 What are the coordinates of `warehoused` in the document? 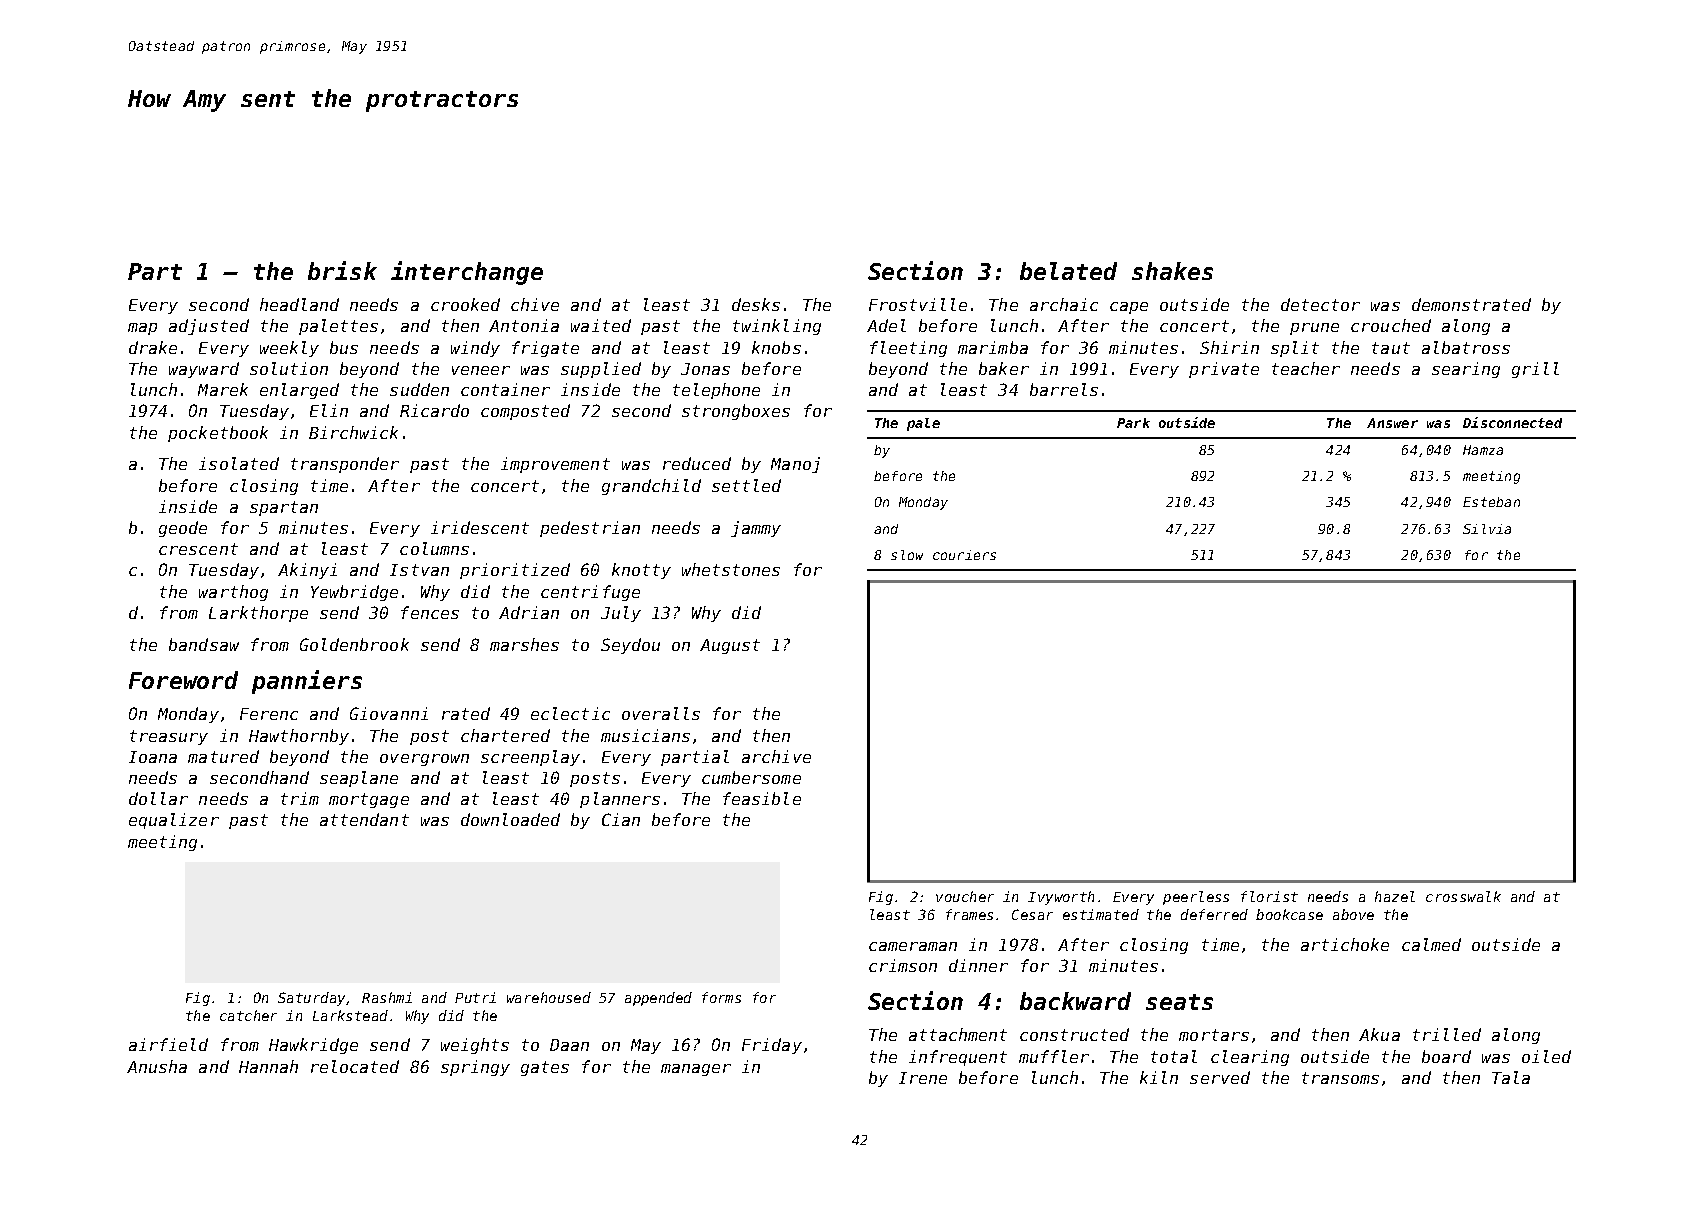 It's located at (549, 997).
